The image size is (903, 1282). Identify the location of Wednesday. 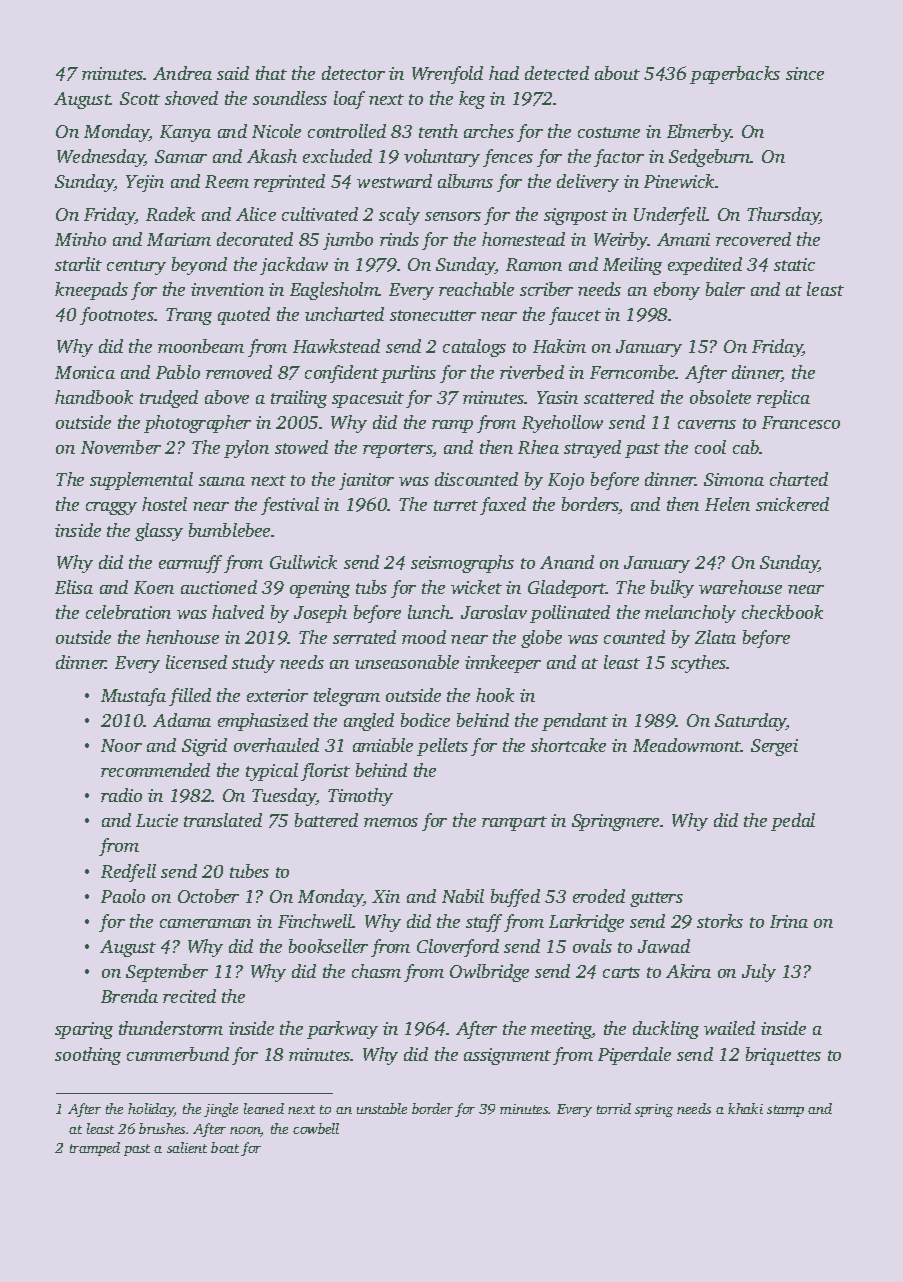
(101, 158).
